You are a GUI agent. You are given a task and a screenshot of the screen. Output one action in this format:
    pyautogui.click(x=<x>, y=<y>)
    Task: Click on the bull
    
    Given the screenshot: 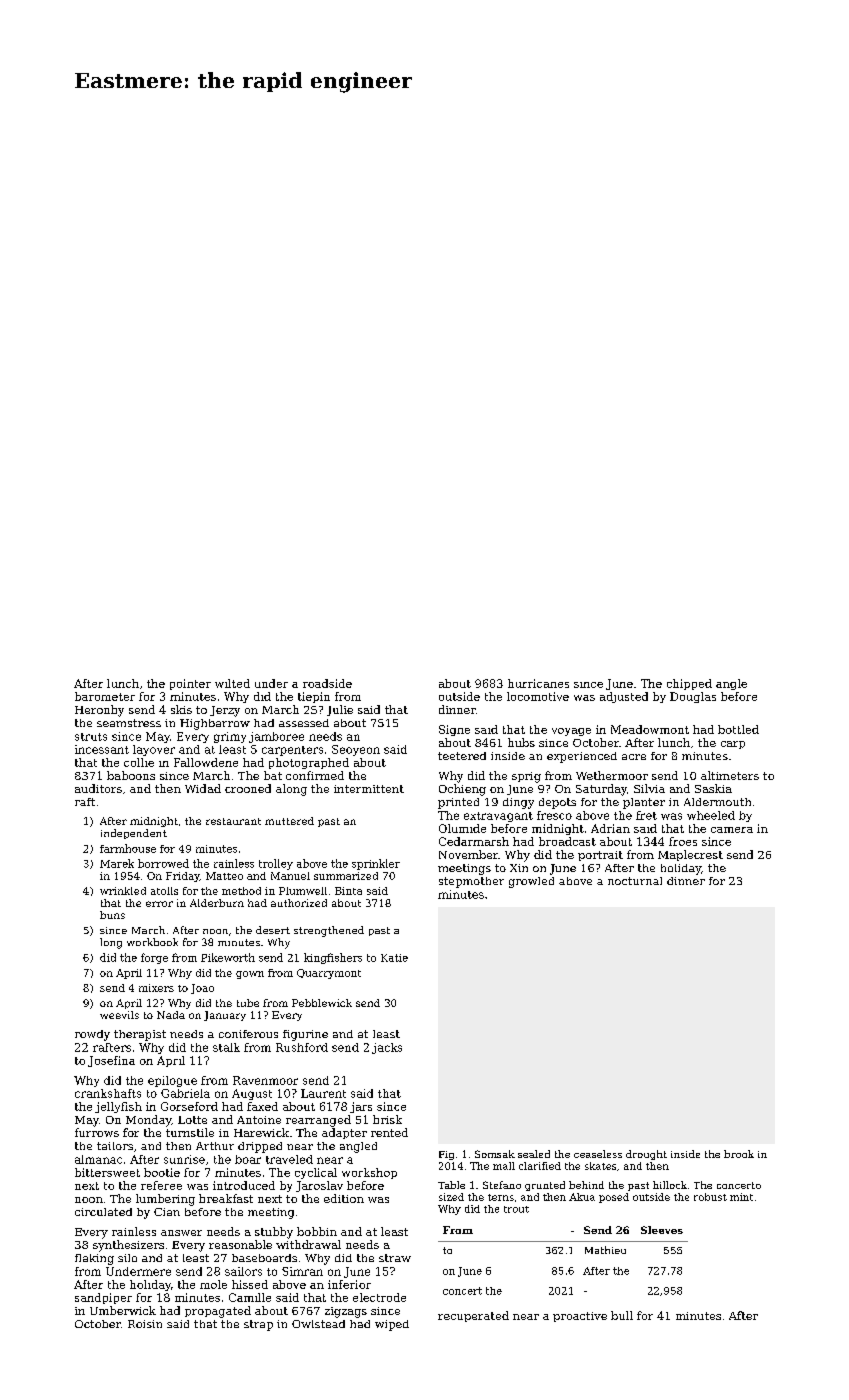 What is the action you would take?
    pyautogui.click(x=622, y=1315)
